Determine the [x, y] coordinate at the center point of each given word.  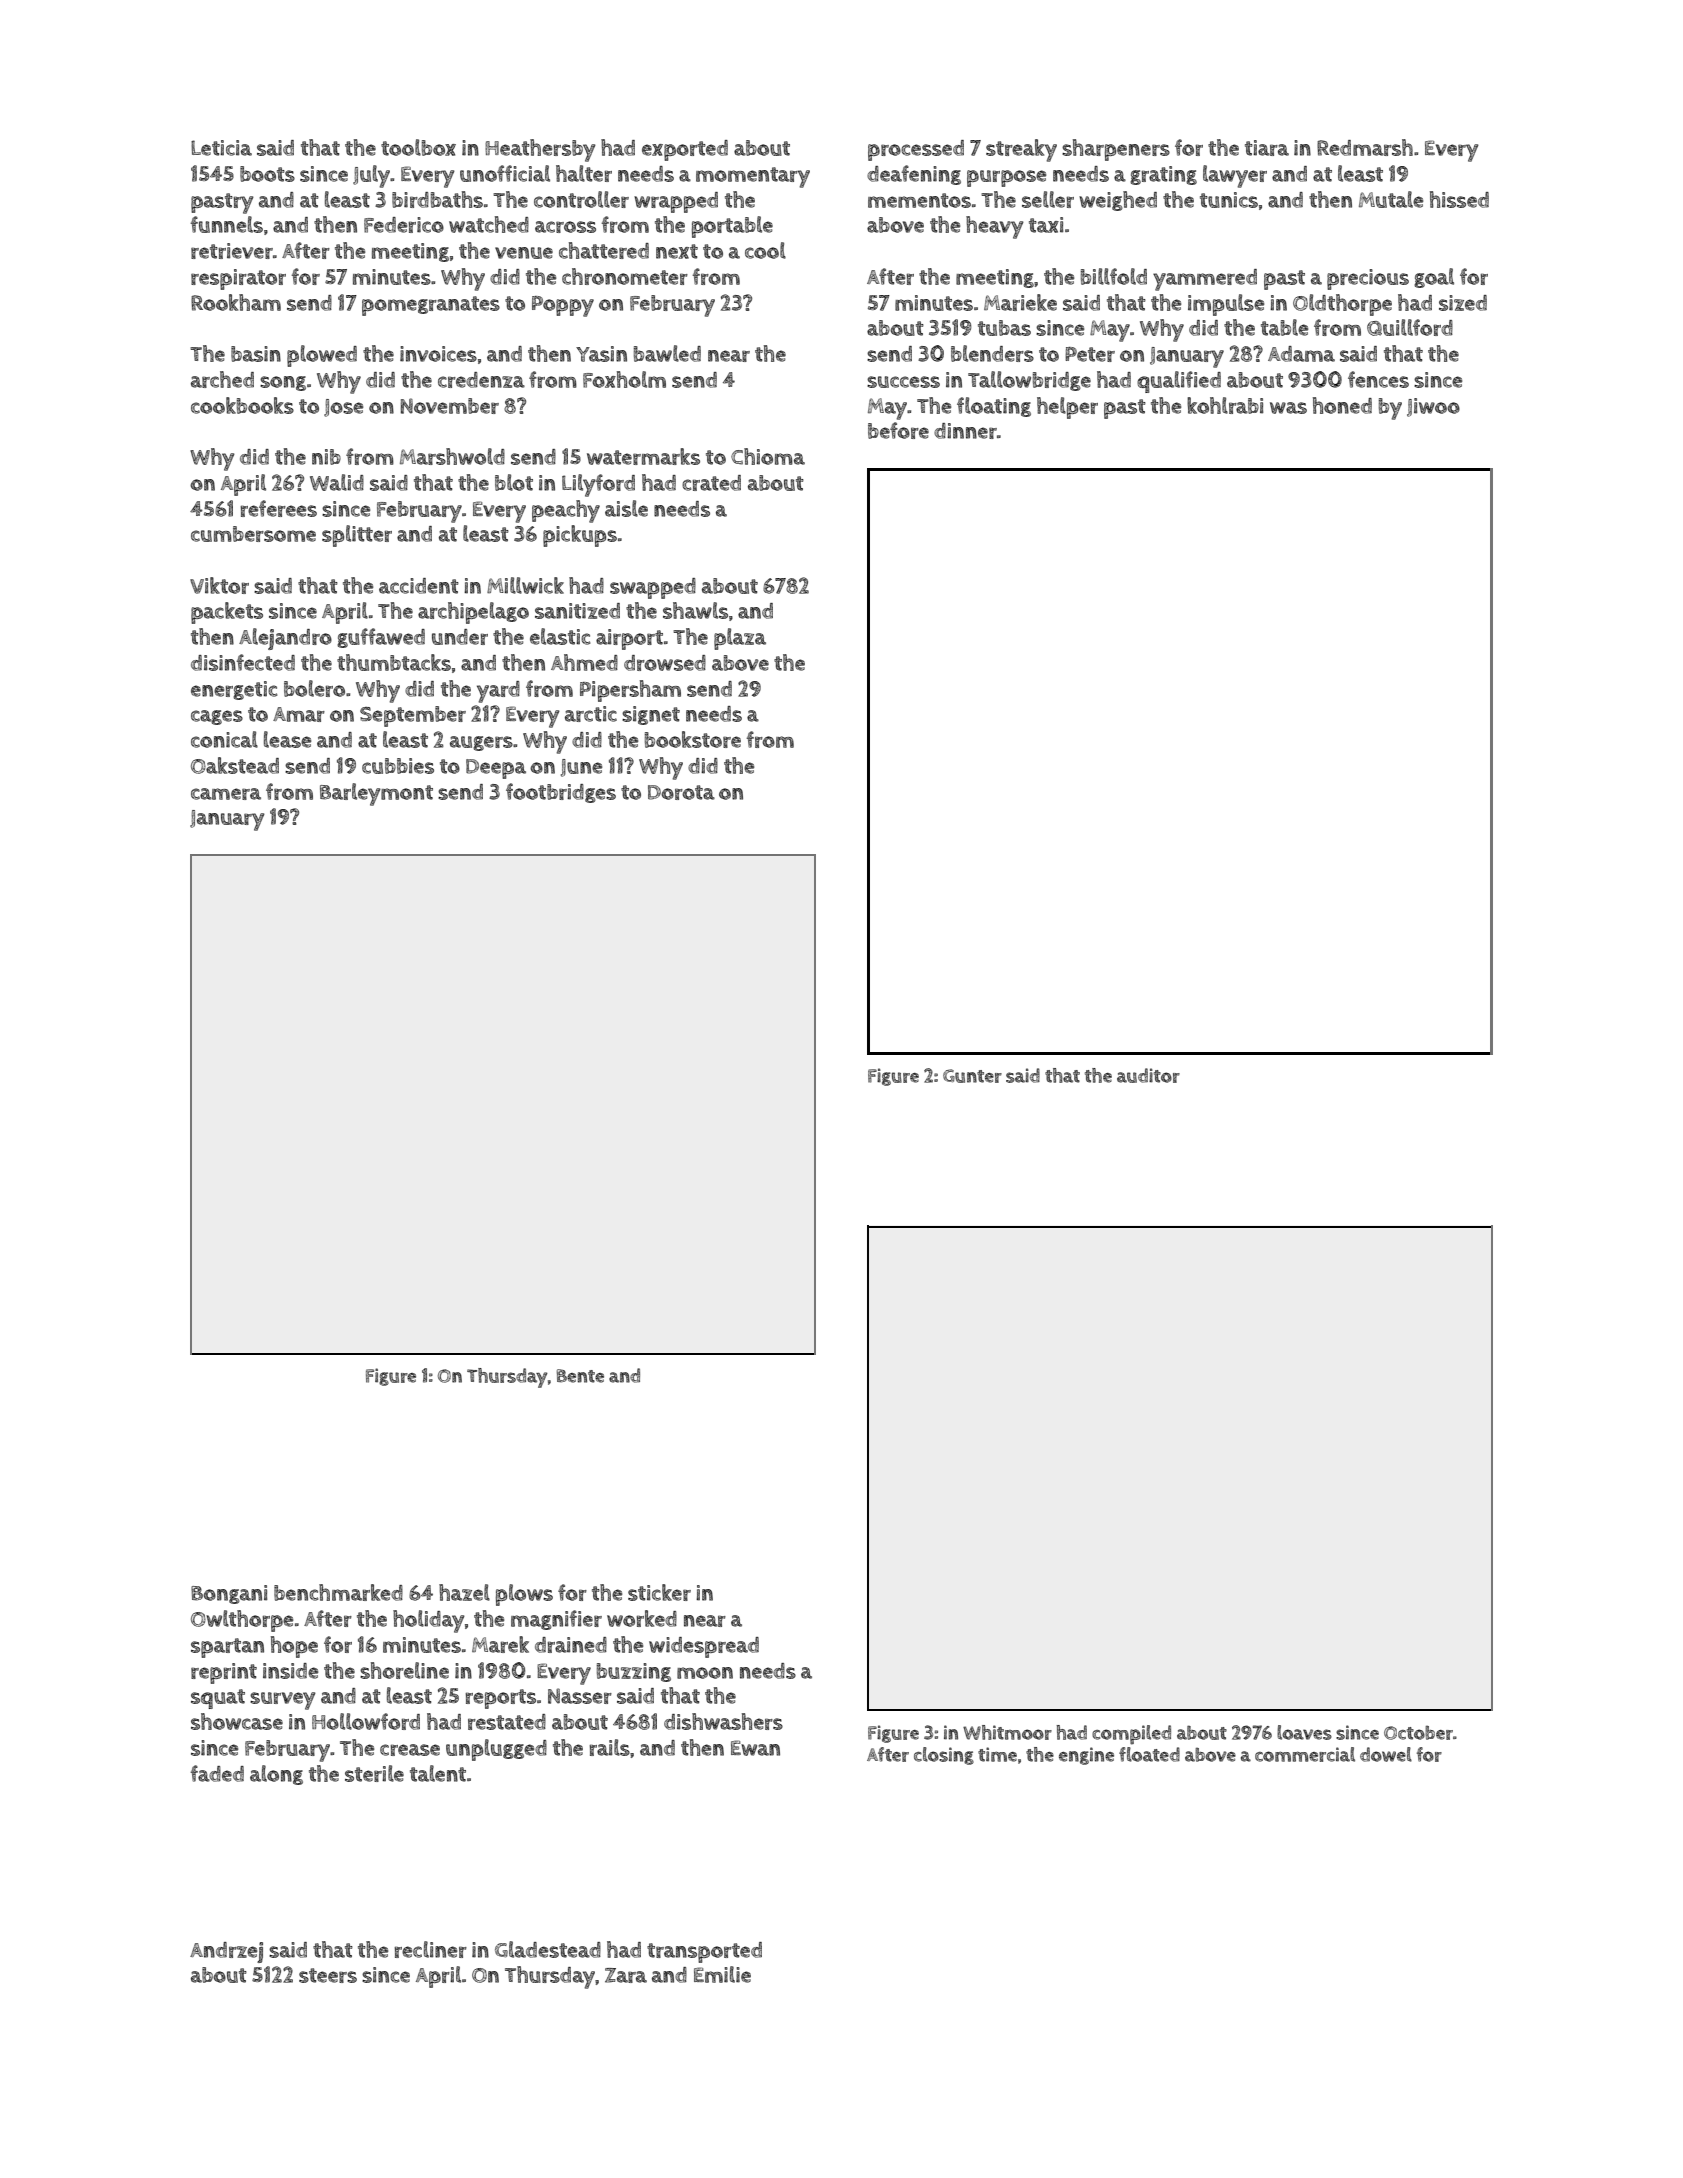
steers [328, 1975]
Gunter [972, 1076]
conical [224, 739]
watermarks [643, 456]
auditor [1148, 1075]
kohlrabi [1225, 405]
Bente [580, 1376]
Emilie [722, 1974]
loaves [1304, 1732]
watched [489, 224]
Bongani [229, 1594]
